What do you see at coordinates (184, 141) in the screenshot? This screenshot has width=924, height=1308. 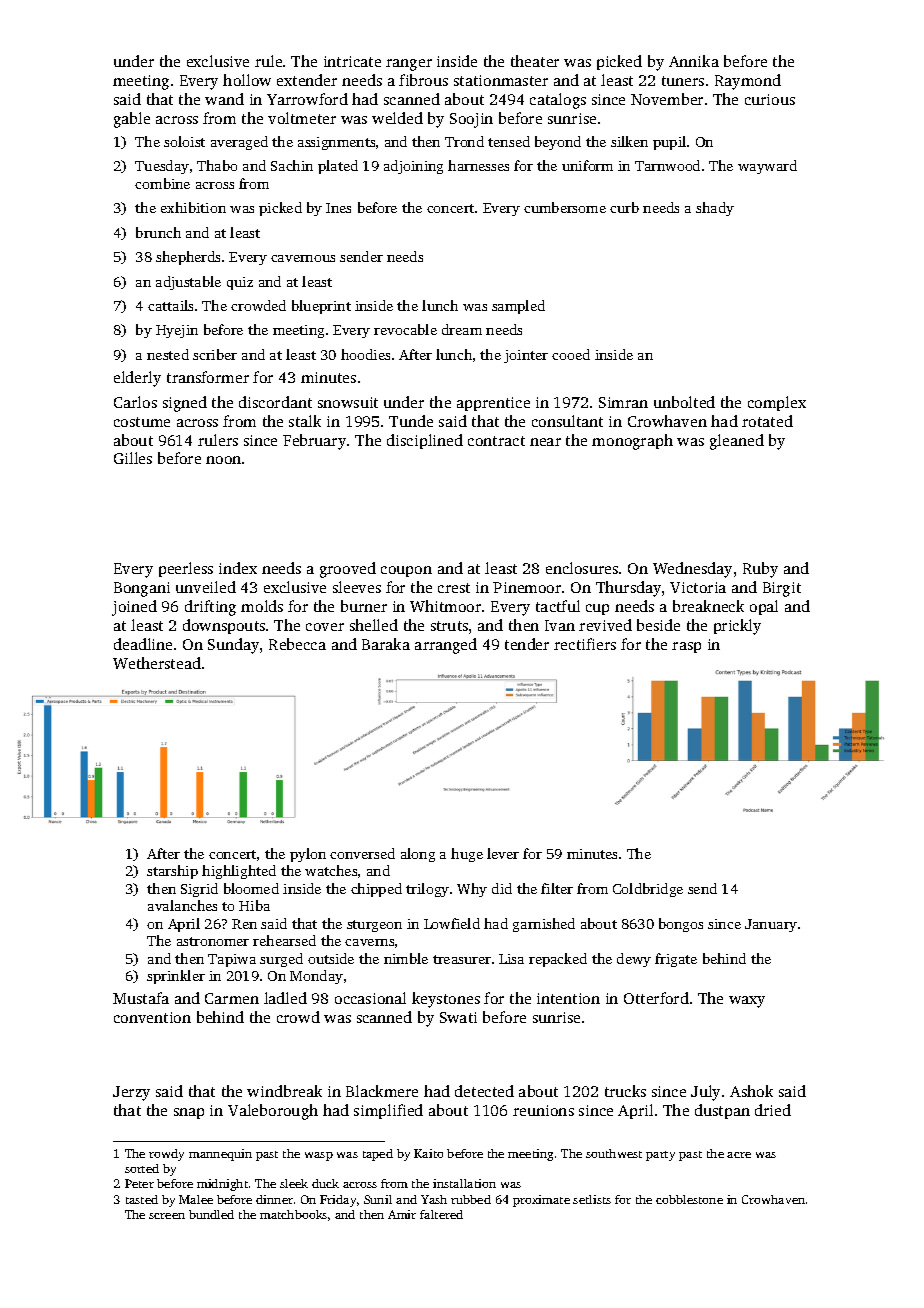 I see `soloist` at bounding box center [184, 141].
